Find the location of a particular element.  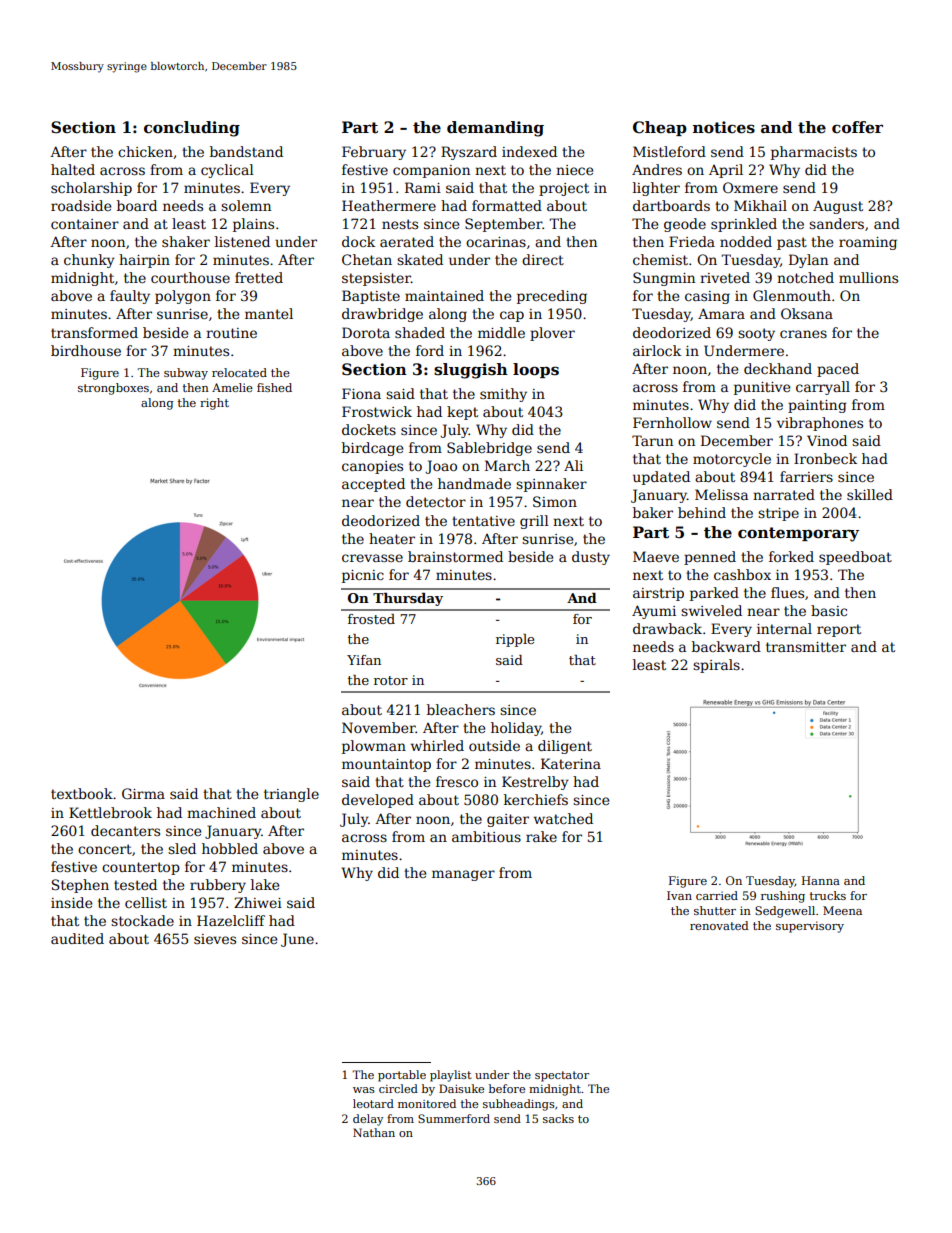

manager is located at coordinates (463, 875).
